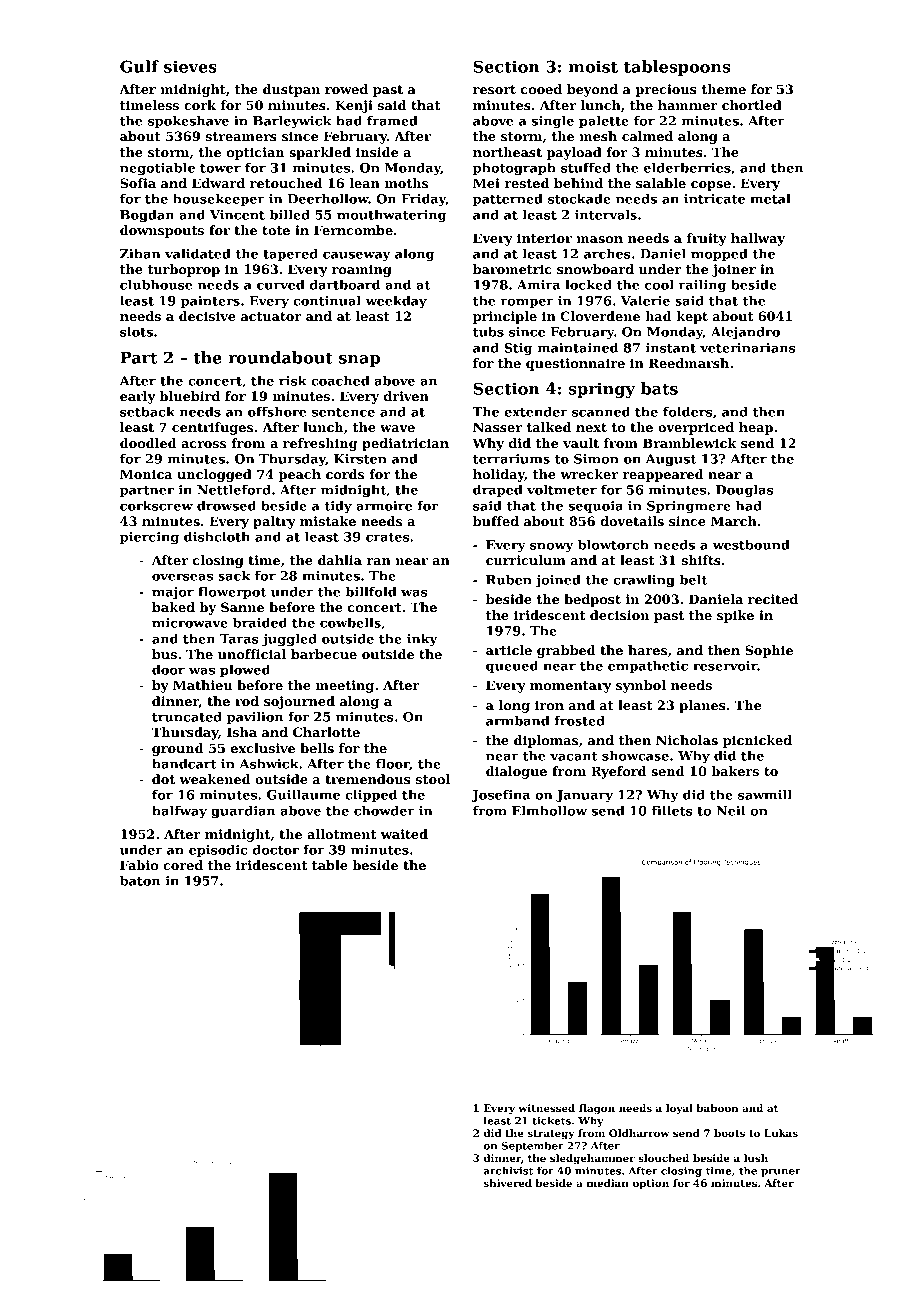 The image size is (924, 1308). What do you see at coordinates (508, 1183) in the document?
I see `shivered` at bounding box center [508, 1183].
